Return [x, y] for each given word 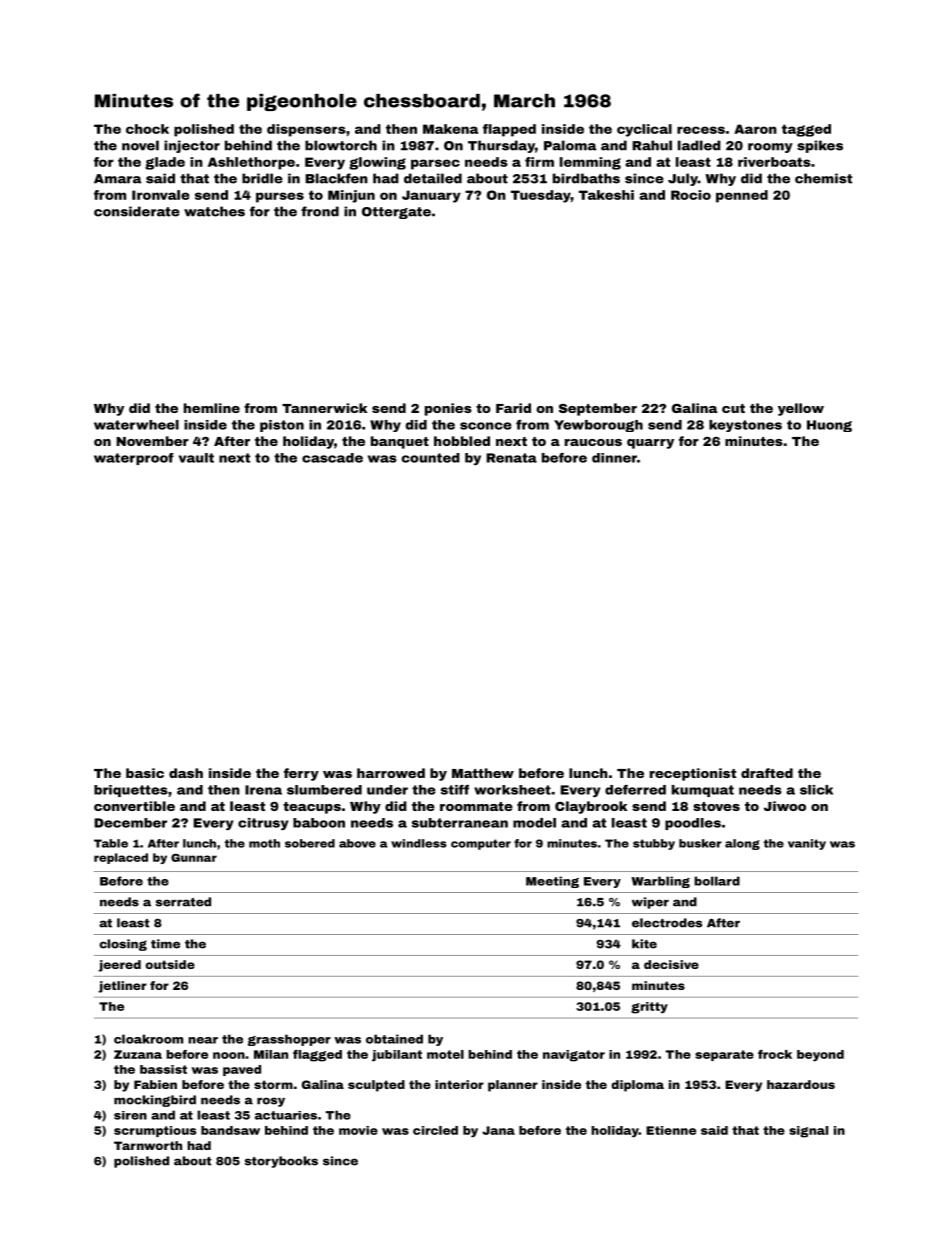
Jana [498, 1130]
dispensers [306, 130]
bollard [717, 881]
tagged [806, 130]
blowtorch [341, 145]
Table [111, 843]
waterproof [134, 459]
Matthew [483, 773]
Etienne [671, 1130]
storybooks [281, 1162]
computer [481, 844]
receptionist [693, 774]
